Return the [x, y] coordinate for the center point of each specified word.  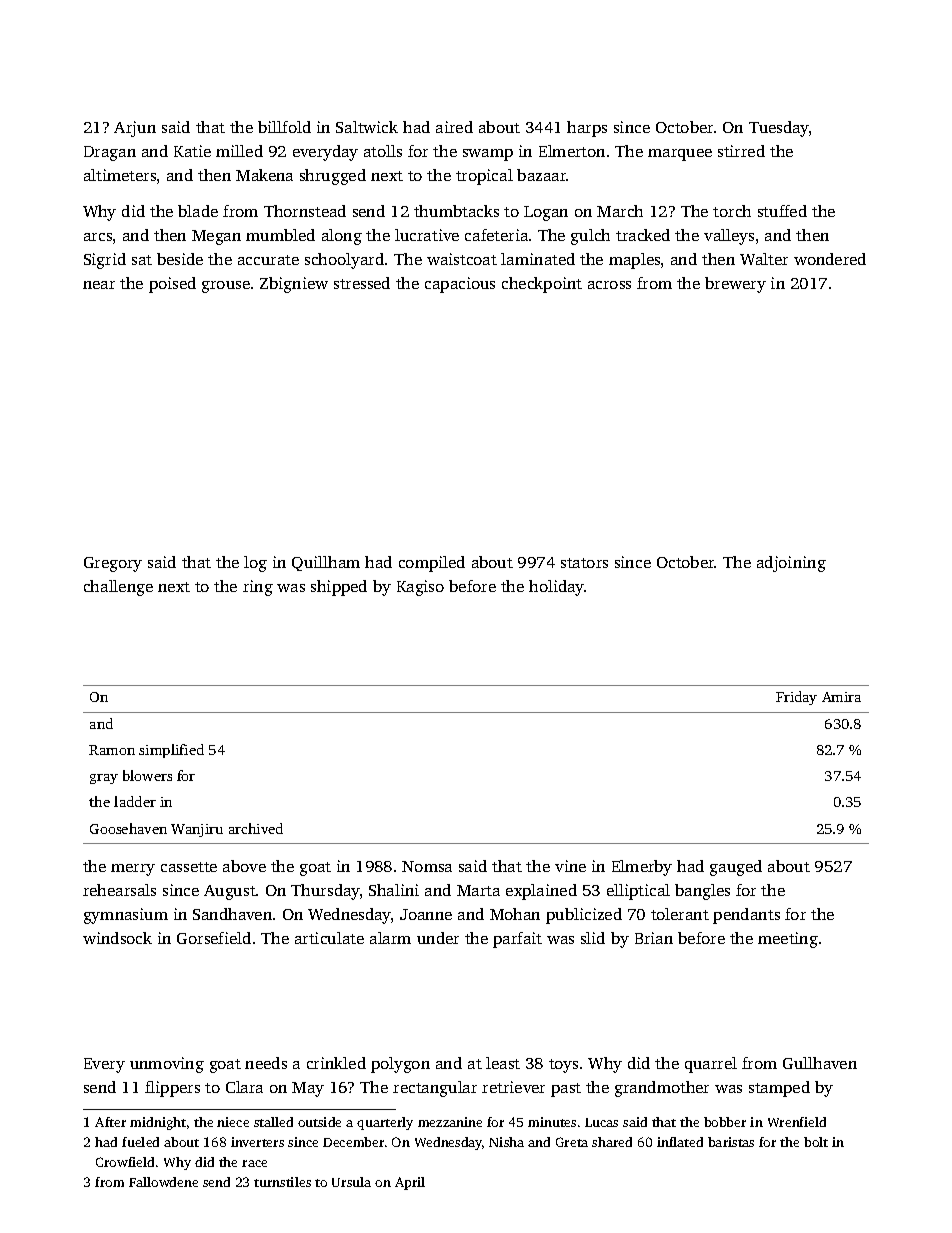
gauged [736, 868]
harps [587, 129]
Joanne [426, 914]
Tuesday [779, 129]
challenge [118, 588]
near [99, 285]
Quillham [326, 563]
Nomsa [427, 866]
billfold [284, 127]
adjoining [791, 564]
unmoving [167, 1065]
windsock [117, 938]
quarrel [711, 1065]
